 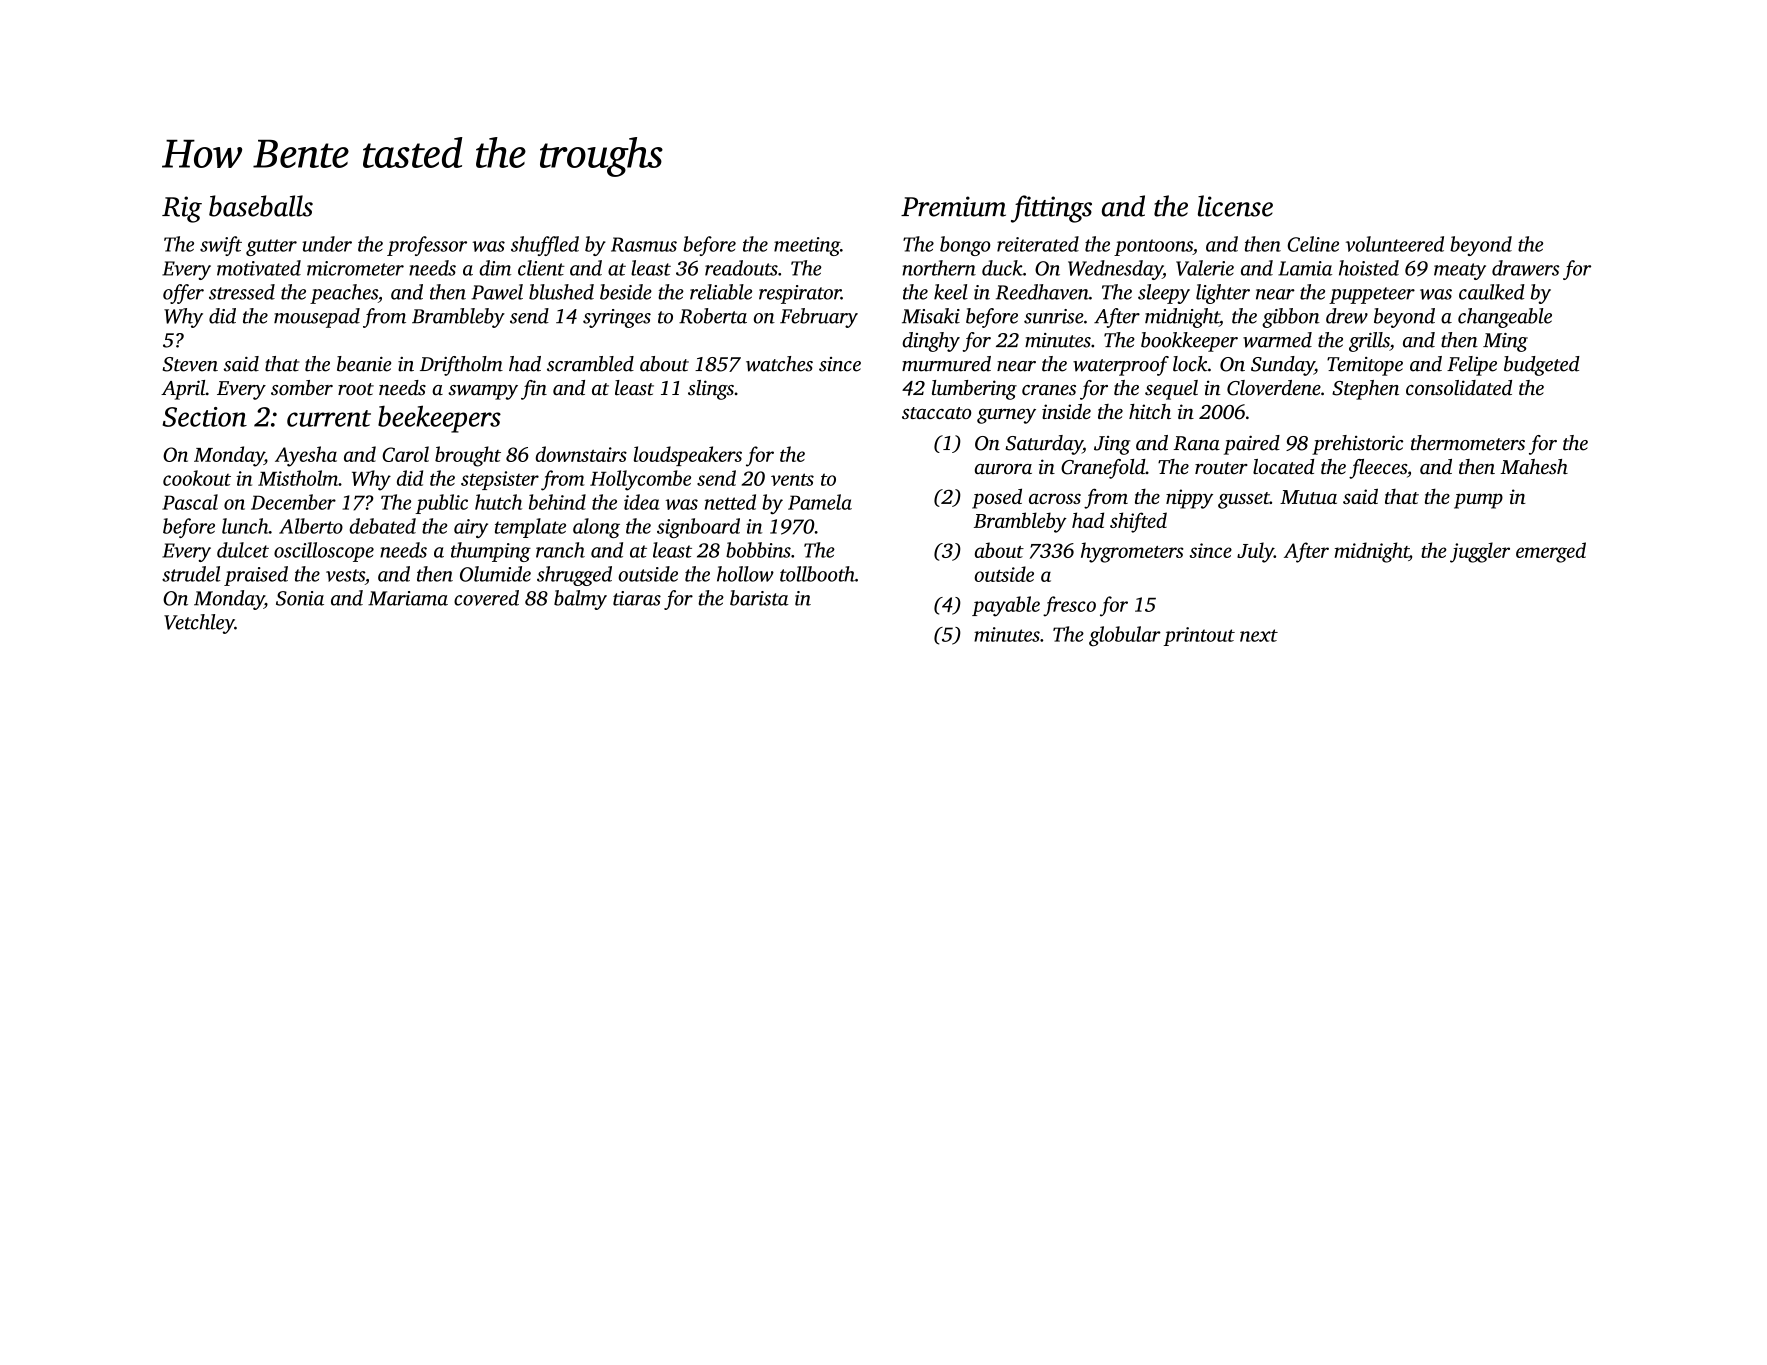 What do you see at coordinates (298, 478) in the image?
I see `Mistholm` at bounding box center [298, 478].
